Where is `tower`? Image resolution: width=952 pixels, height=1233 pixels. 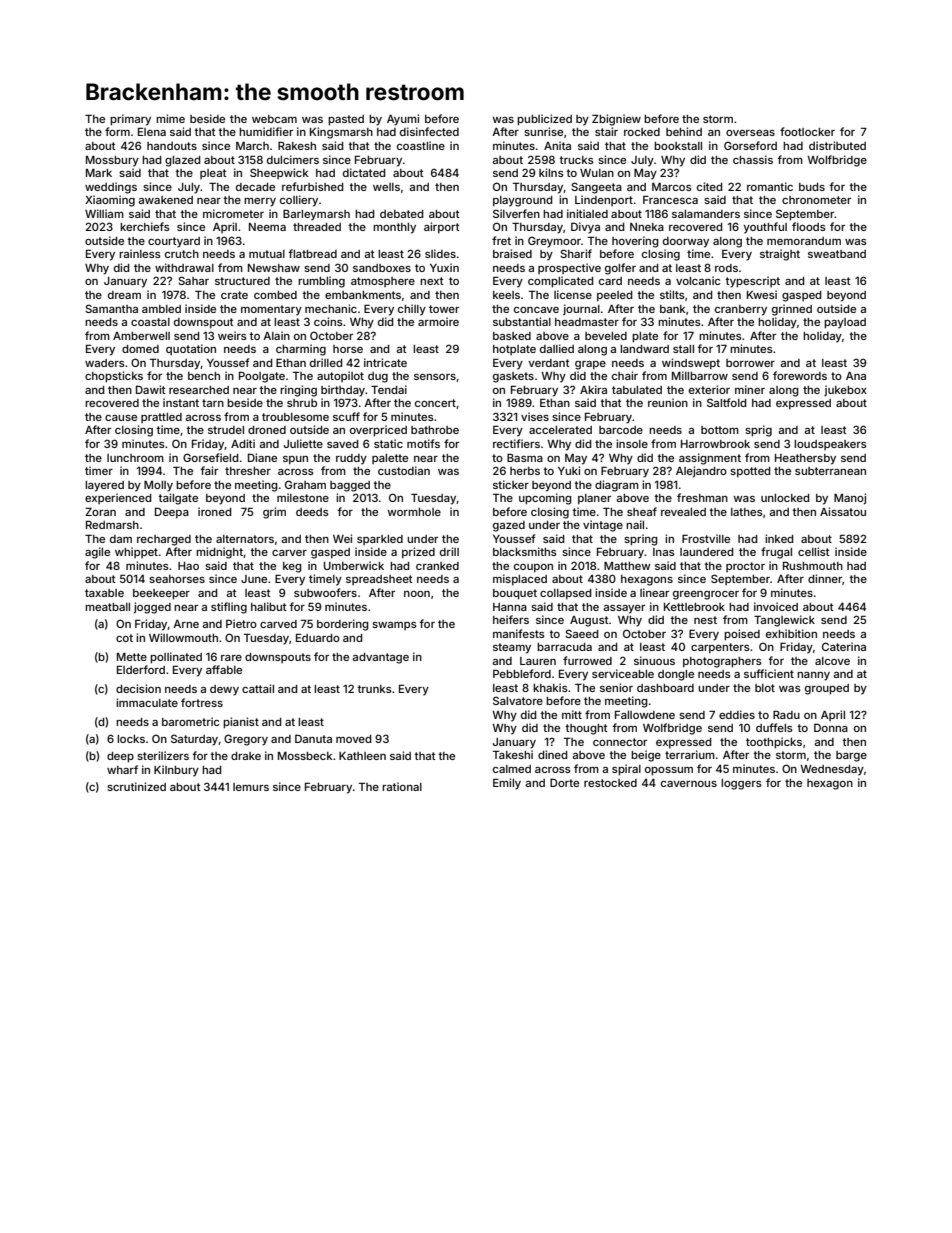
tower is located at coordinates (444, 309).
